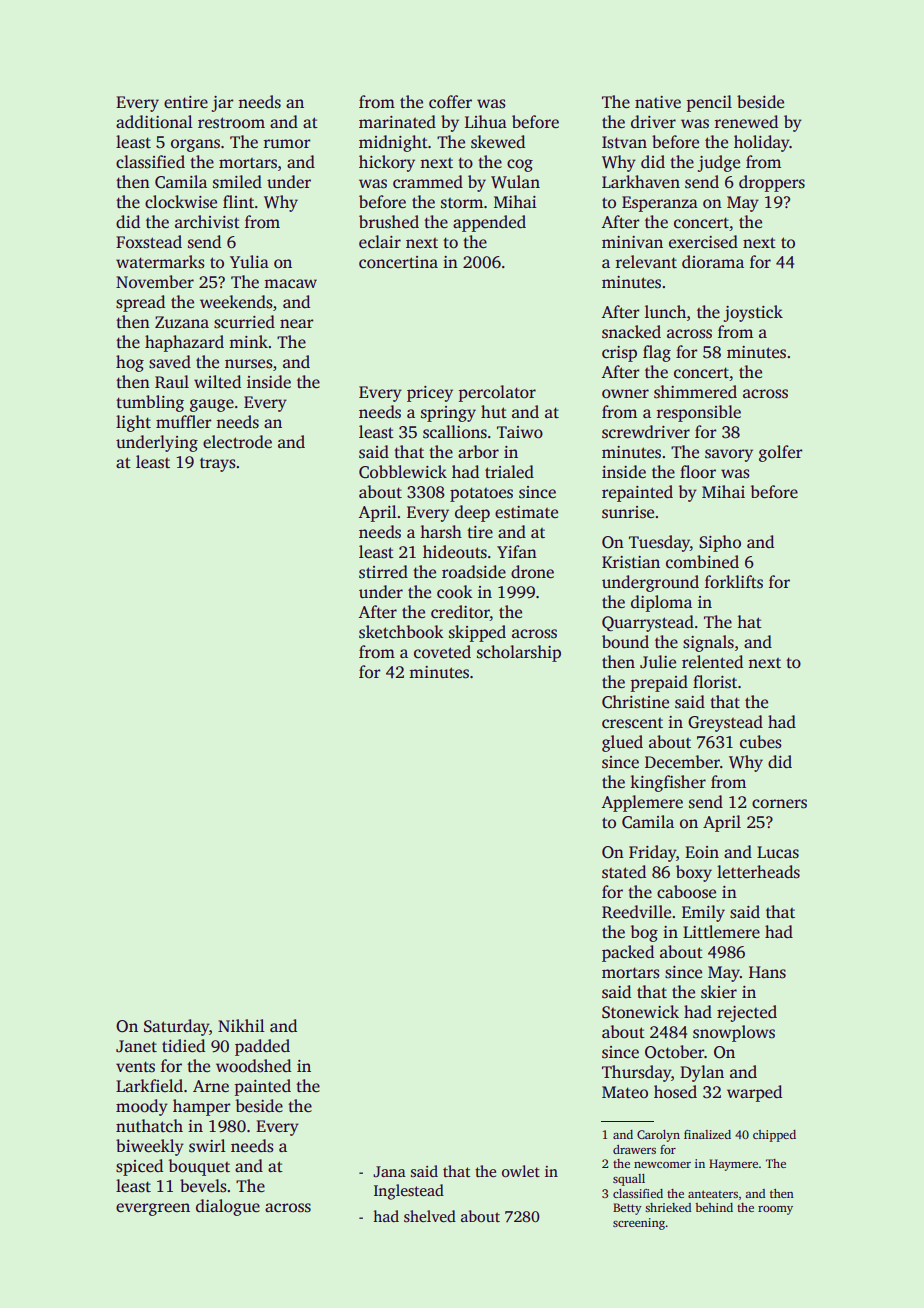 The width and height of the page is (924, 1308). I want to click on skewed, so click(498, 142).
